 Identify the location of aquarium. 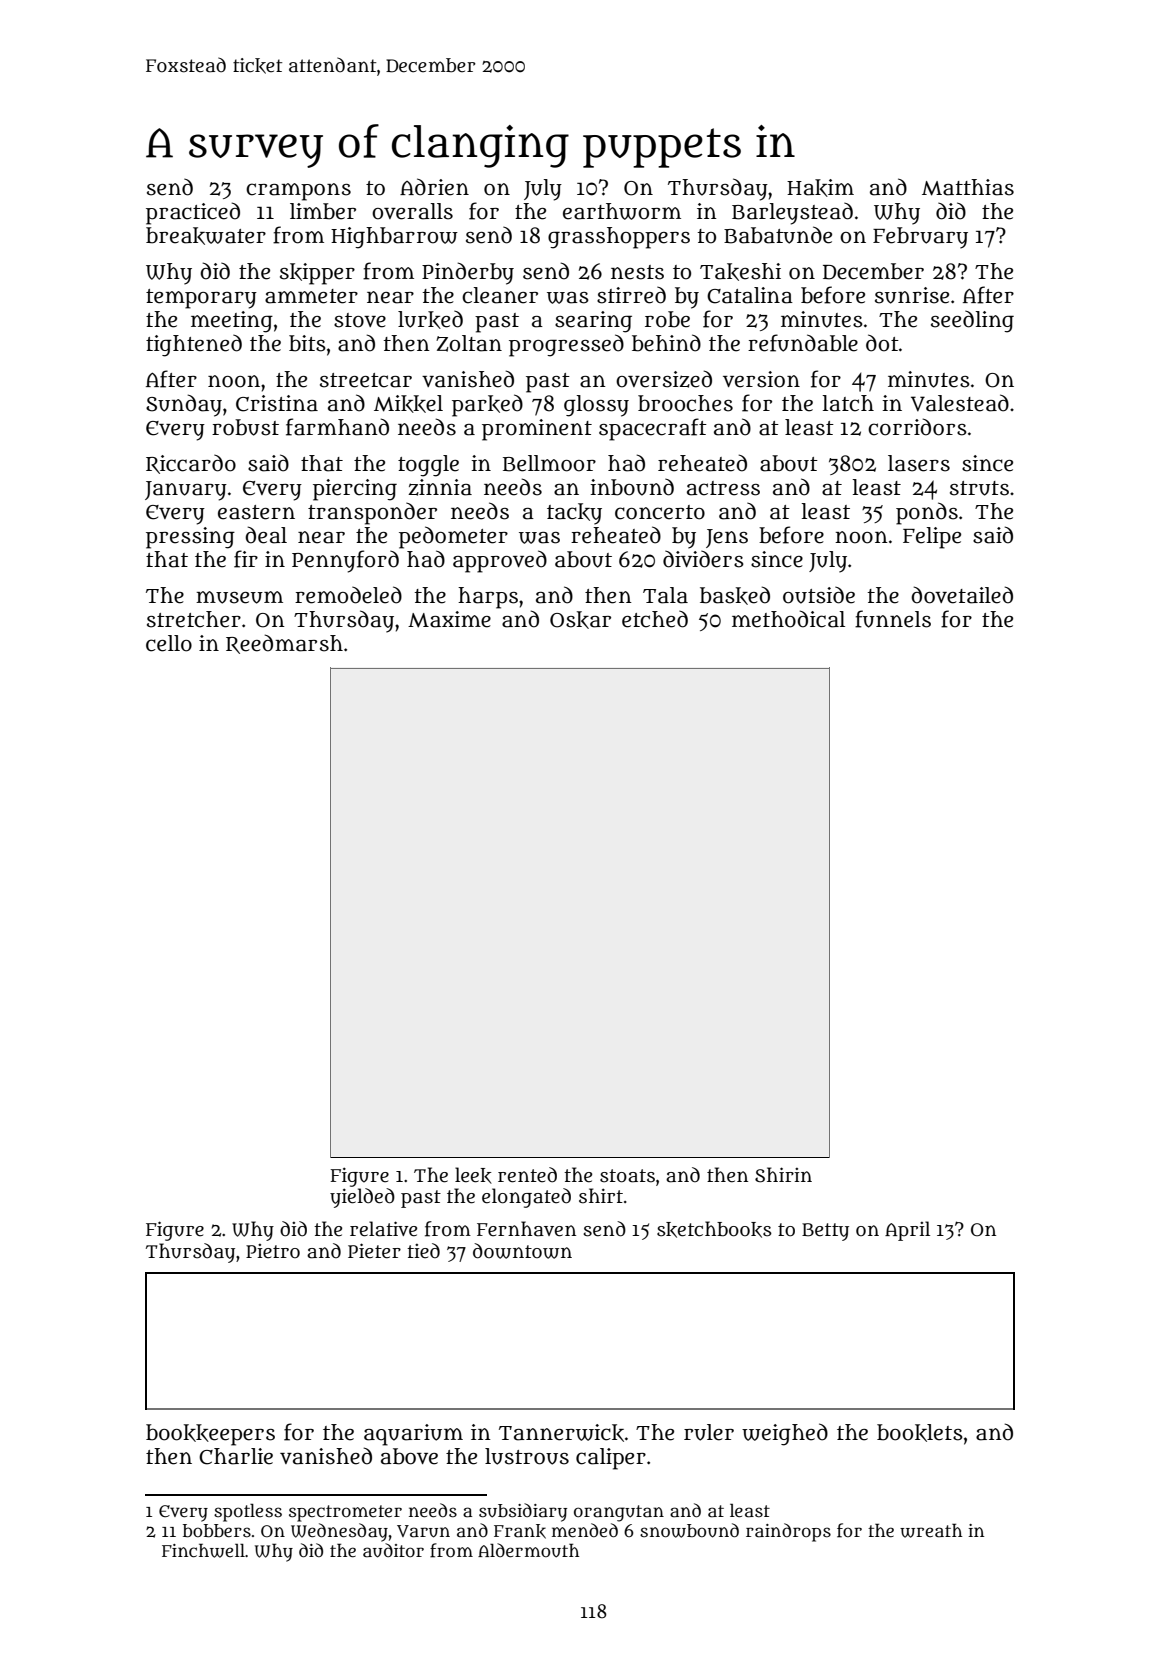
(413, 1435).
